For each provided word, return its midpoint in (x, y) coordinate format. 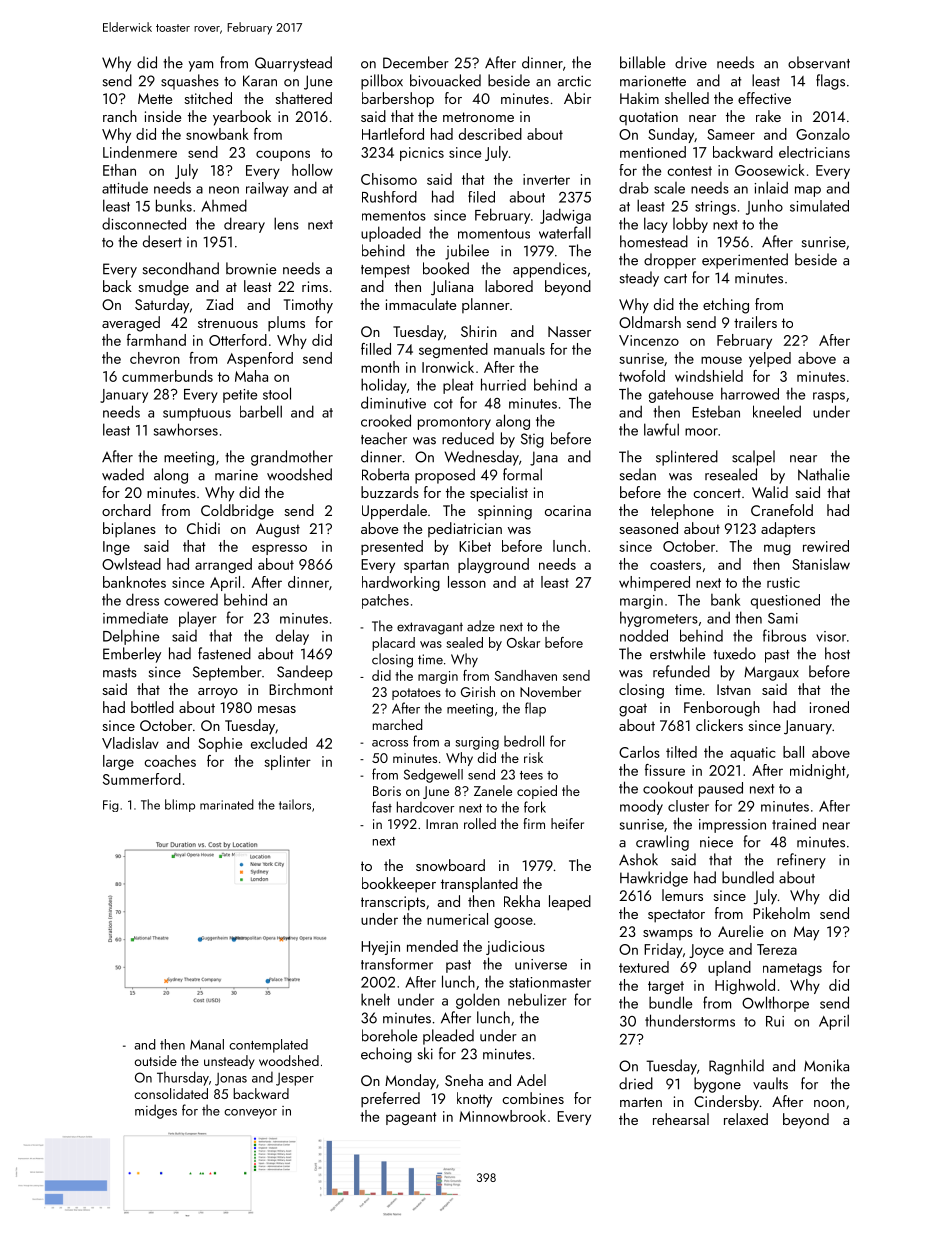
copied (537, 792)
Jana (544, 458)
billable (643, 62)
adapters (788, 529)
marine (236, 475)
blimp (180, 805)
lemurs (682, 895)
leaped (570, 903)
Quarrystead (293, 64)
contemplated (268, 1046)
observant (819, 62)
